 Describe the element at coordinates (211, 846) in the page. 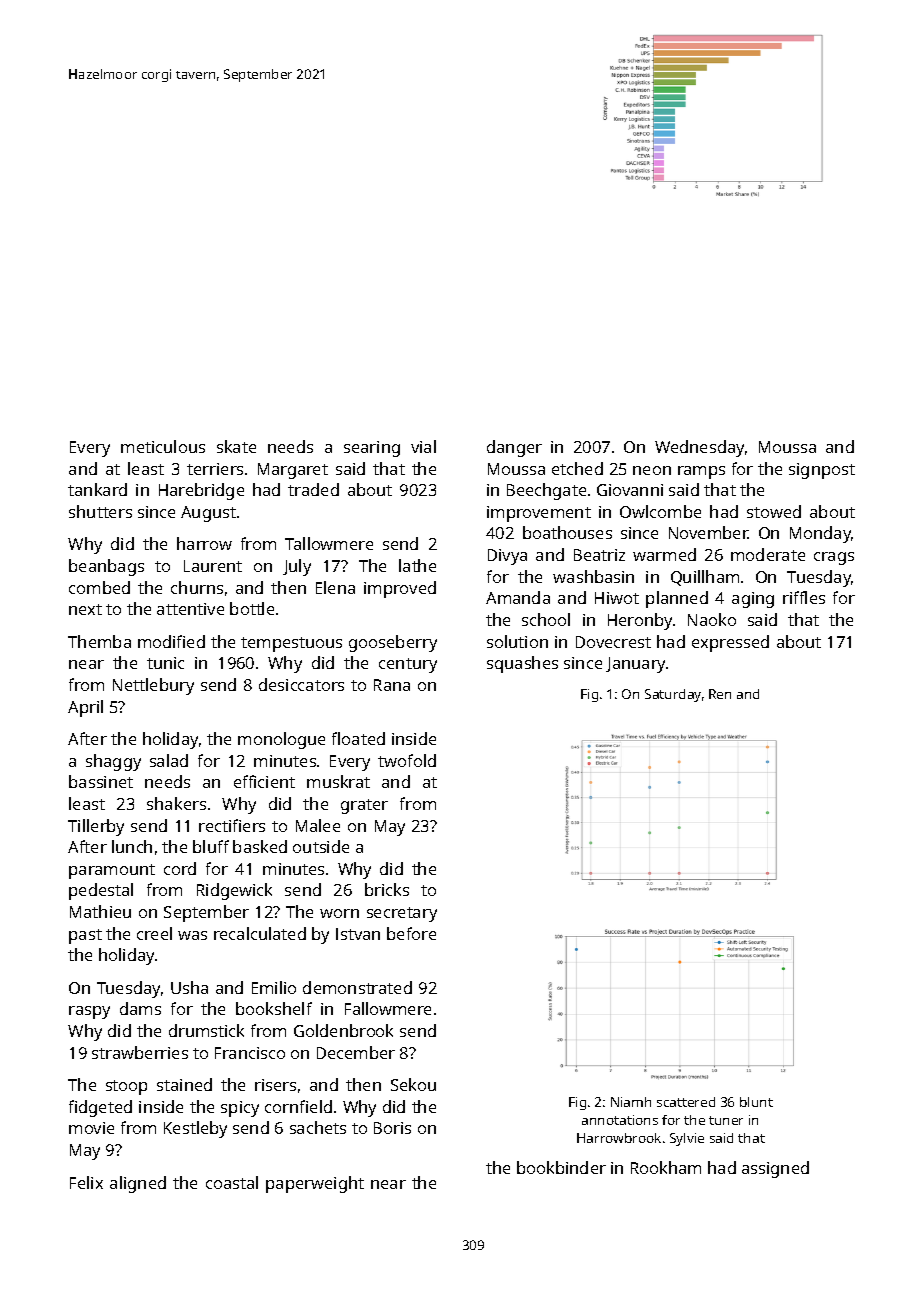

I see `bluff` at that location.
